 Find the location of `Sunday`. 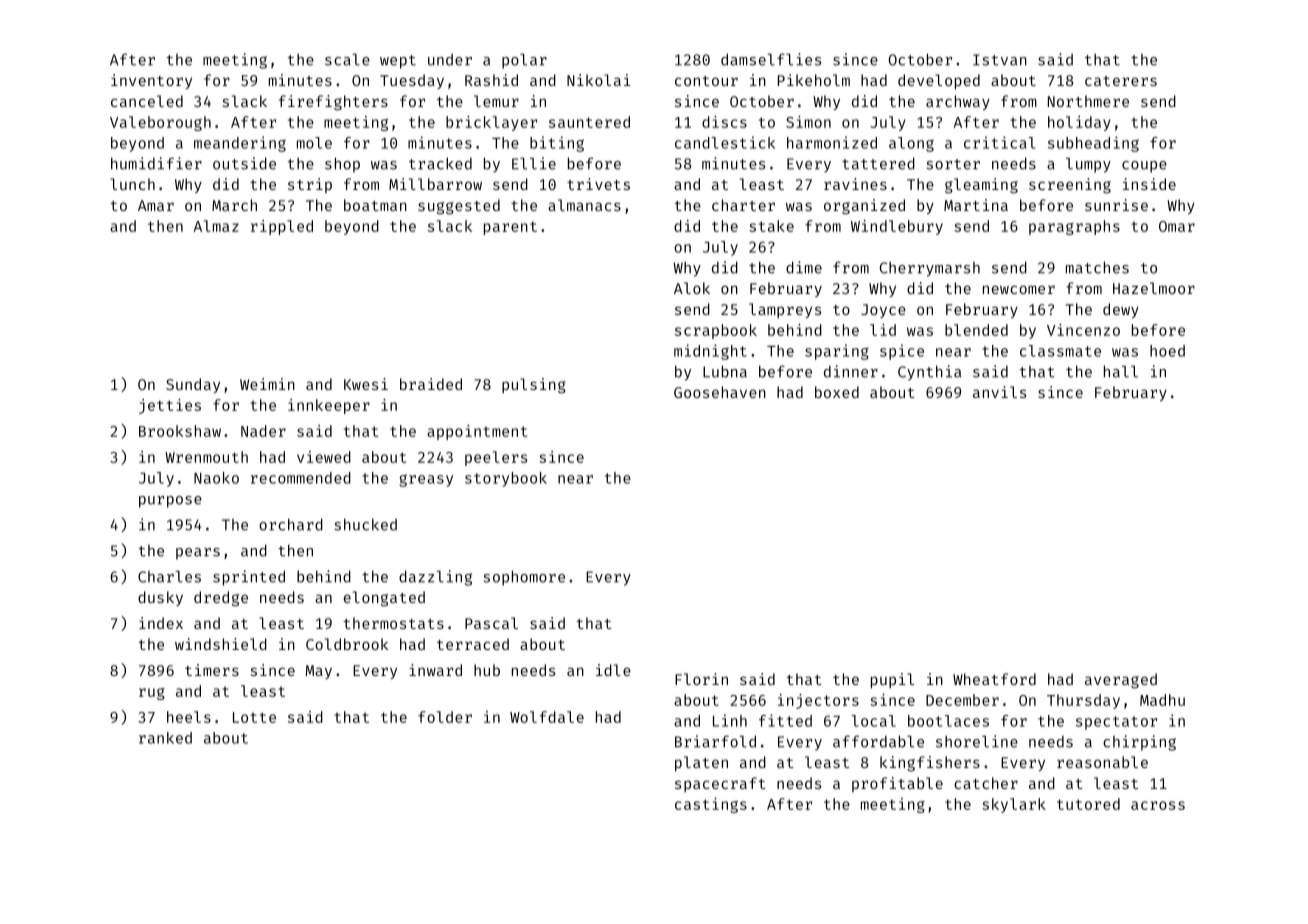

Sunday is located at coordinates (193, 385).
